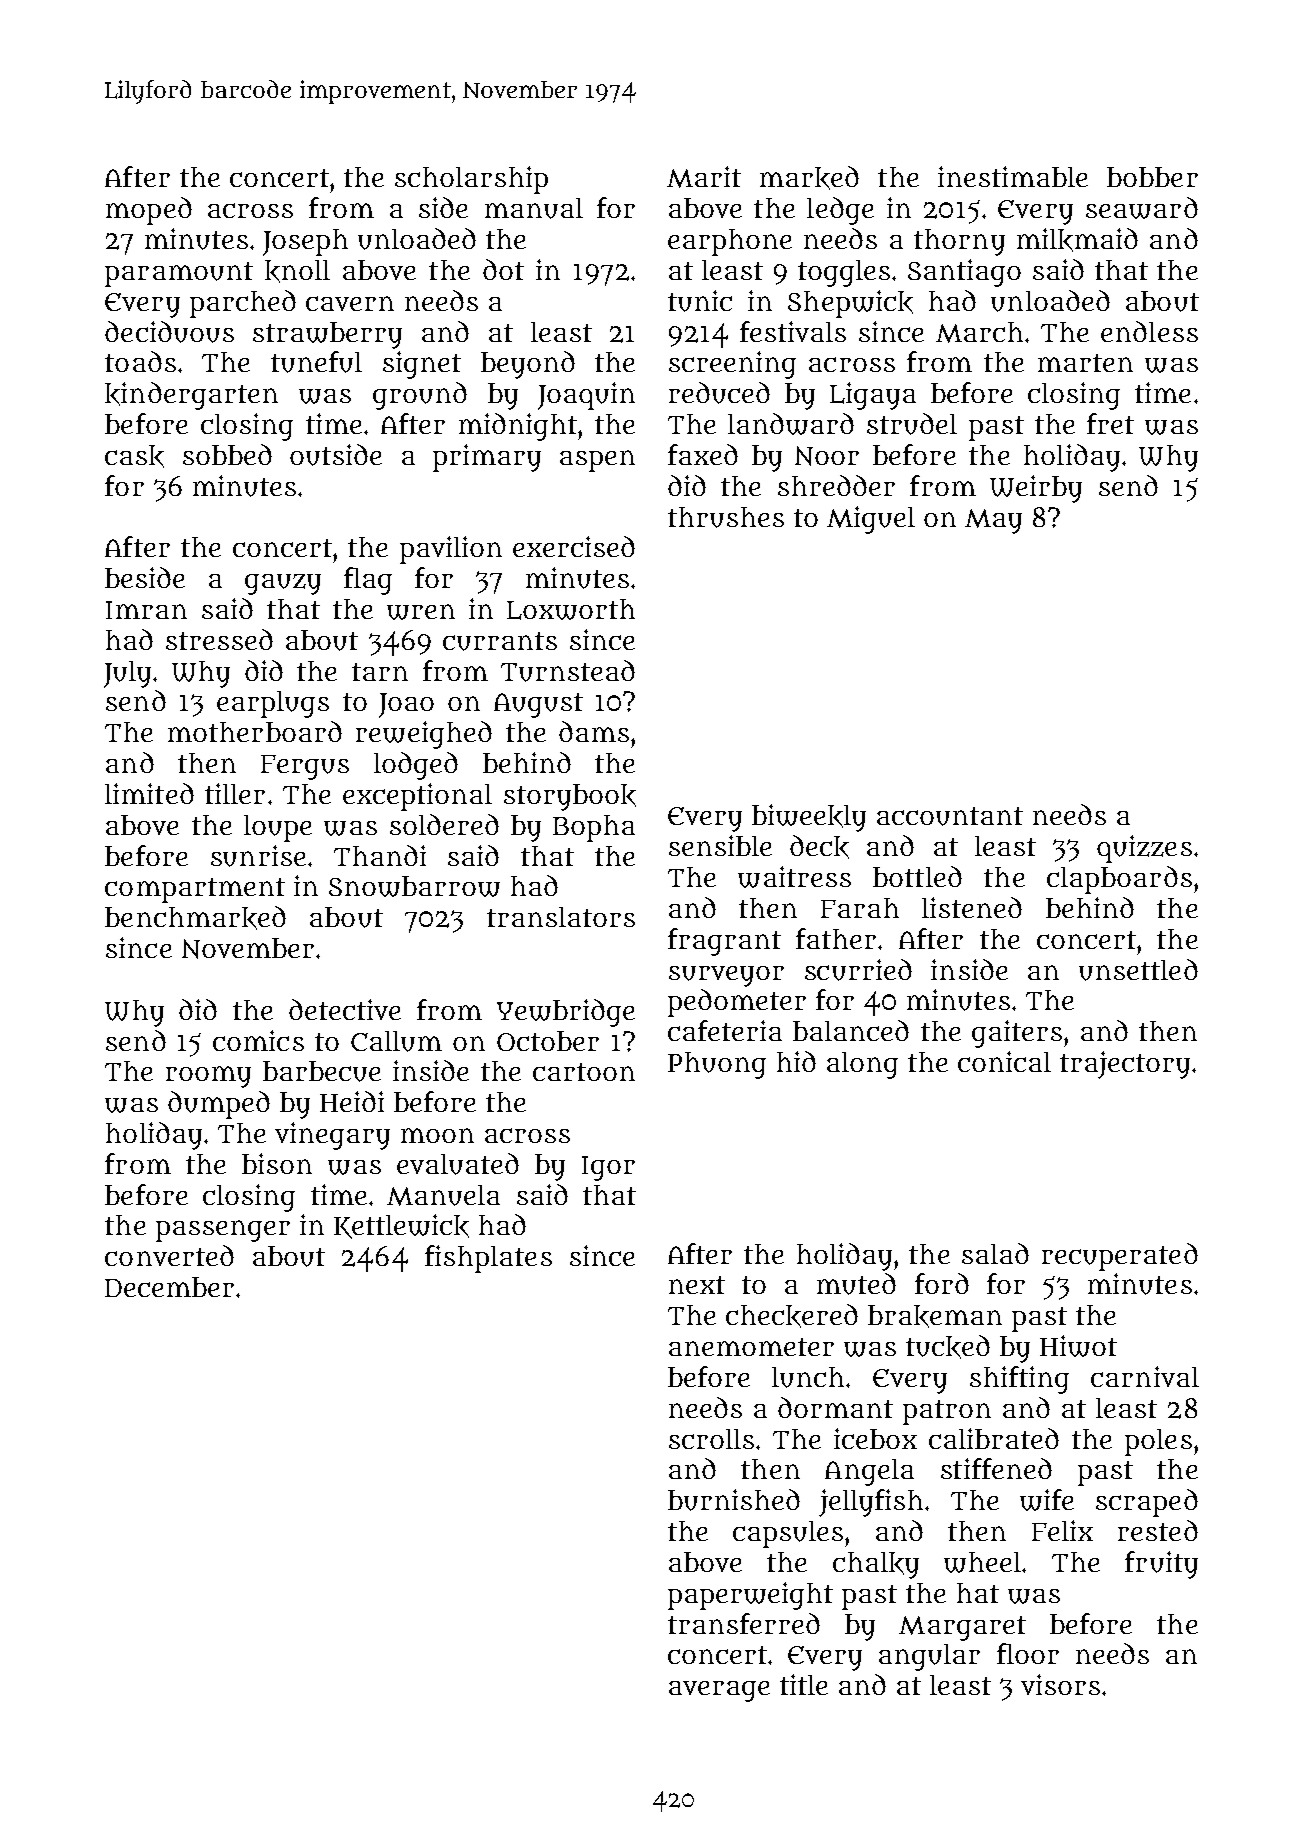 This screenshot has width=1303, height=1843. What do you see at coordinates (1036, 489) in the screenshot?
I see `Weirby` at bounding box center [1036, 489].
